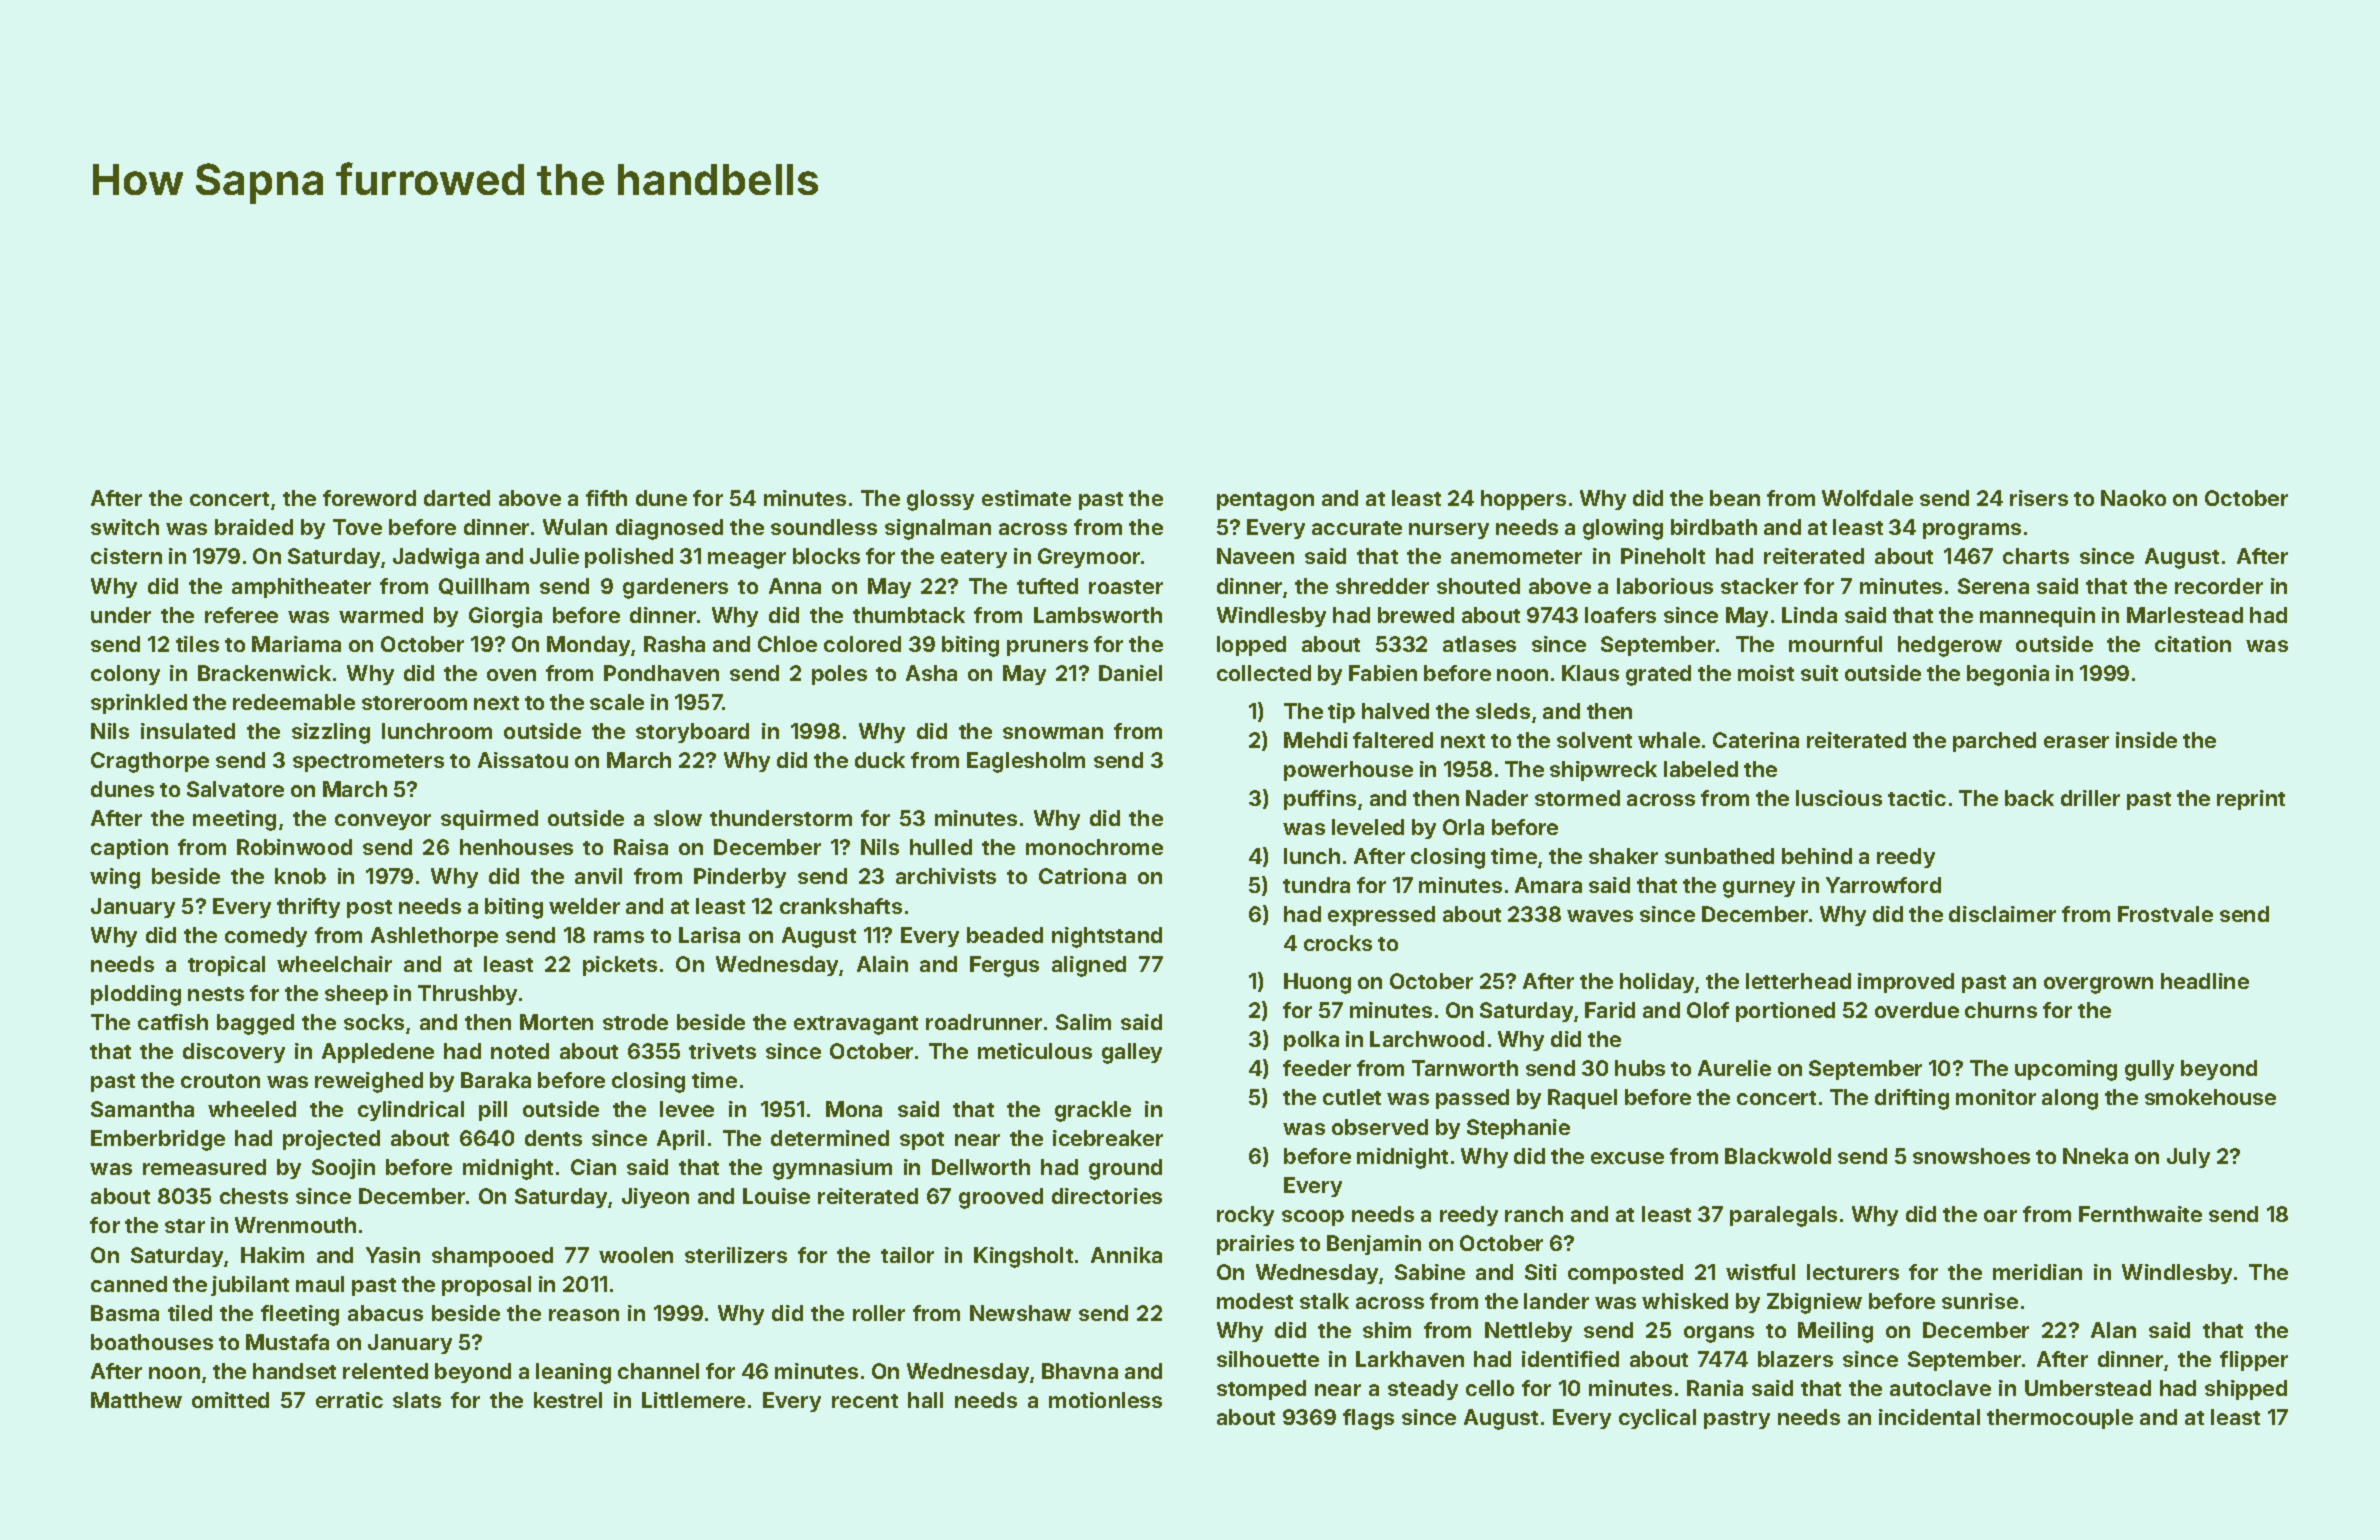  I want to click on erratic, so click(349, 1400).
